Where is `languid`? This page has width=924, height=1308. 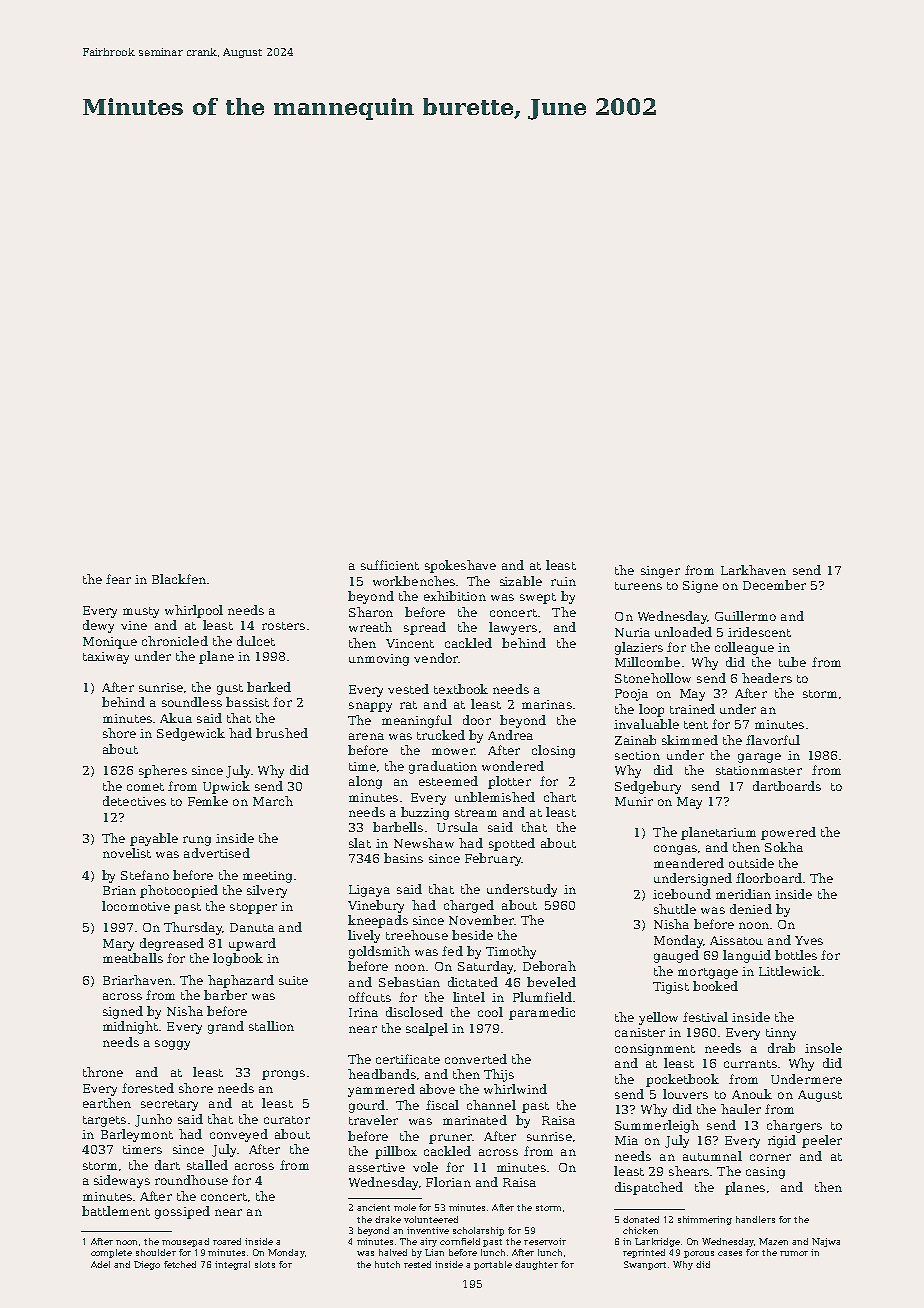 languid is located at coordinates (747, 956).
